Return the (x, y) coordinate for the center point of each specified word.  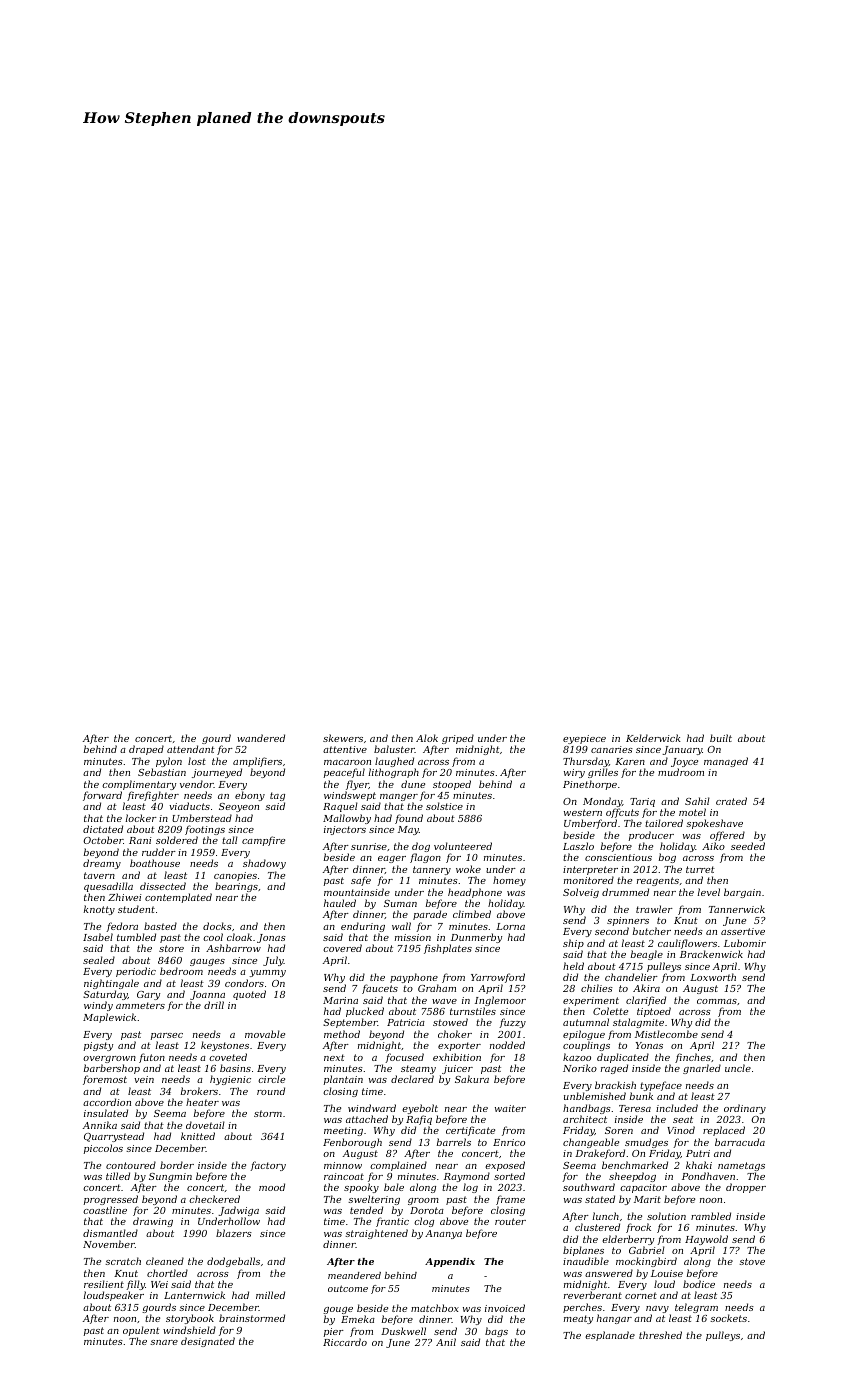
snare (164, 1342)
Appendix (450, 1262)
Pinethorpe (590, 785)
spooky (361, 1188)
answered (609, 1273)
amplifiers (257, 762)
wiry (574, 773)
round (271, 1091)
